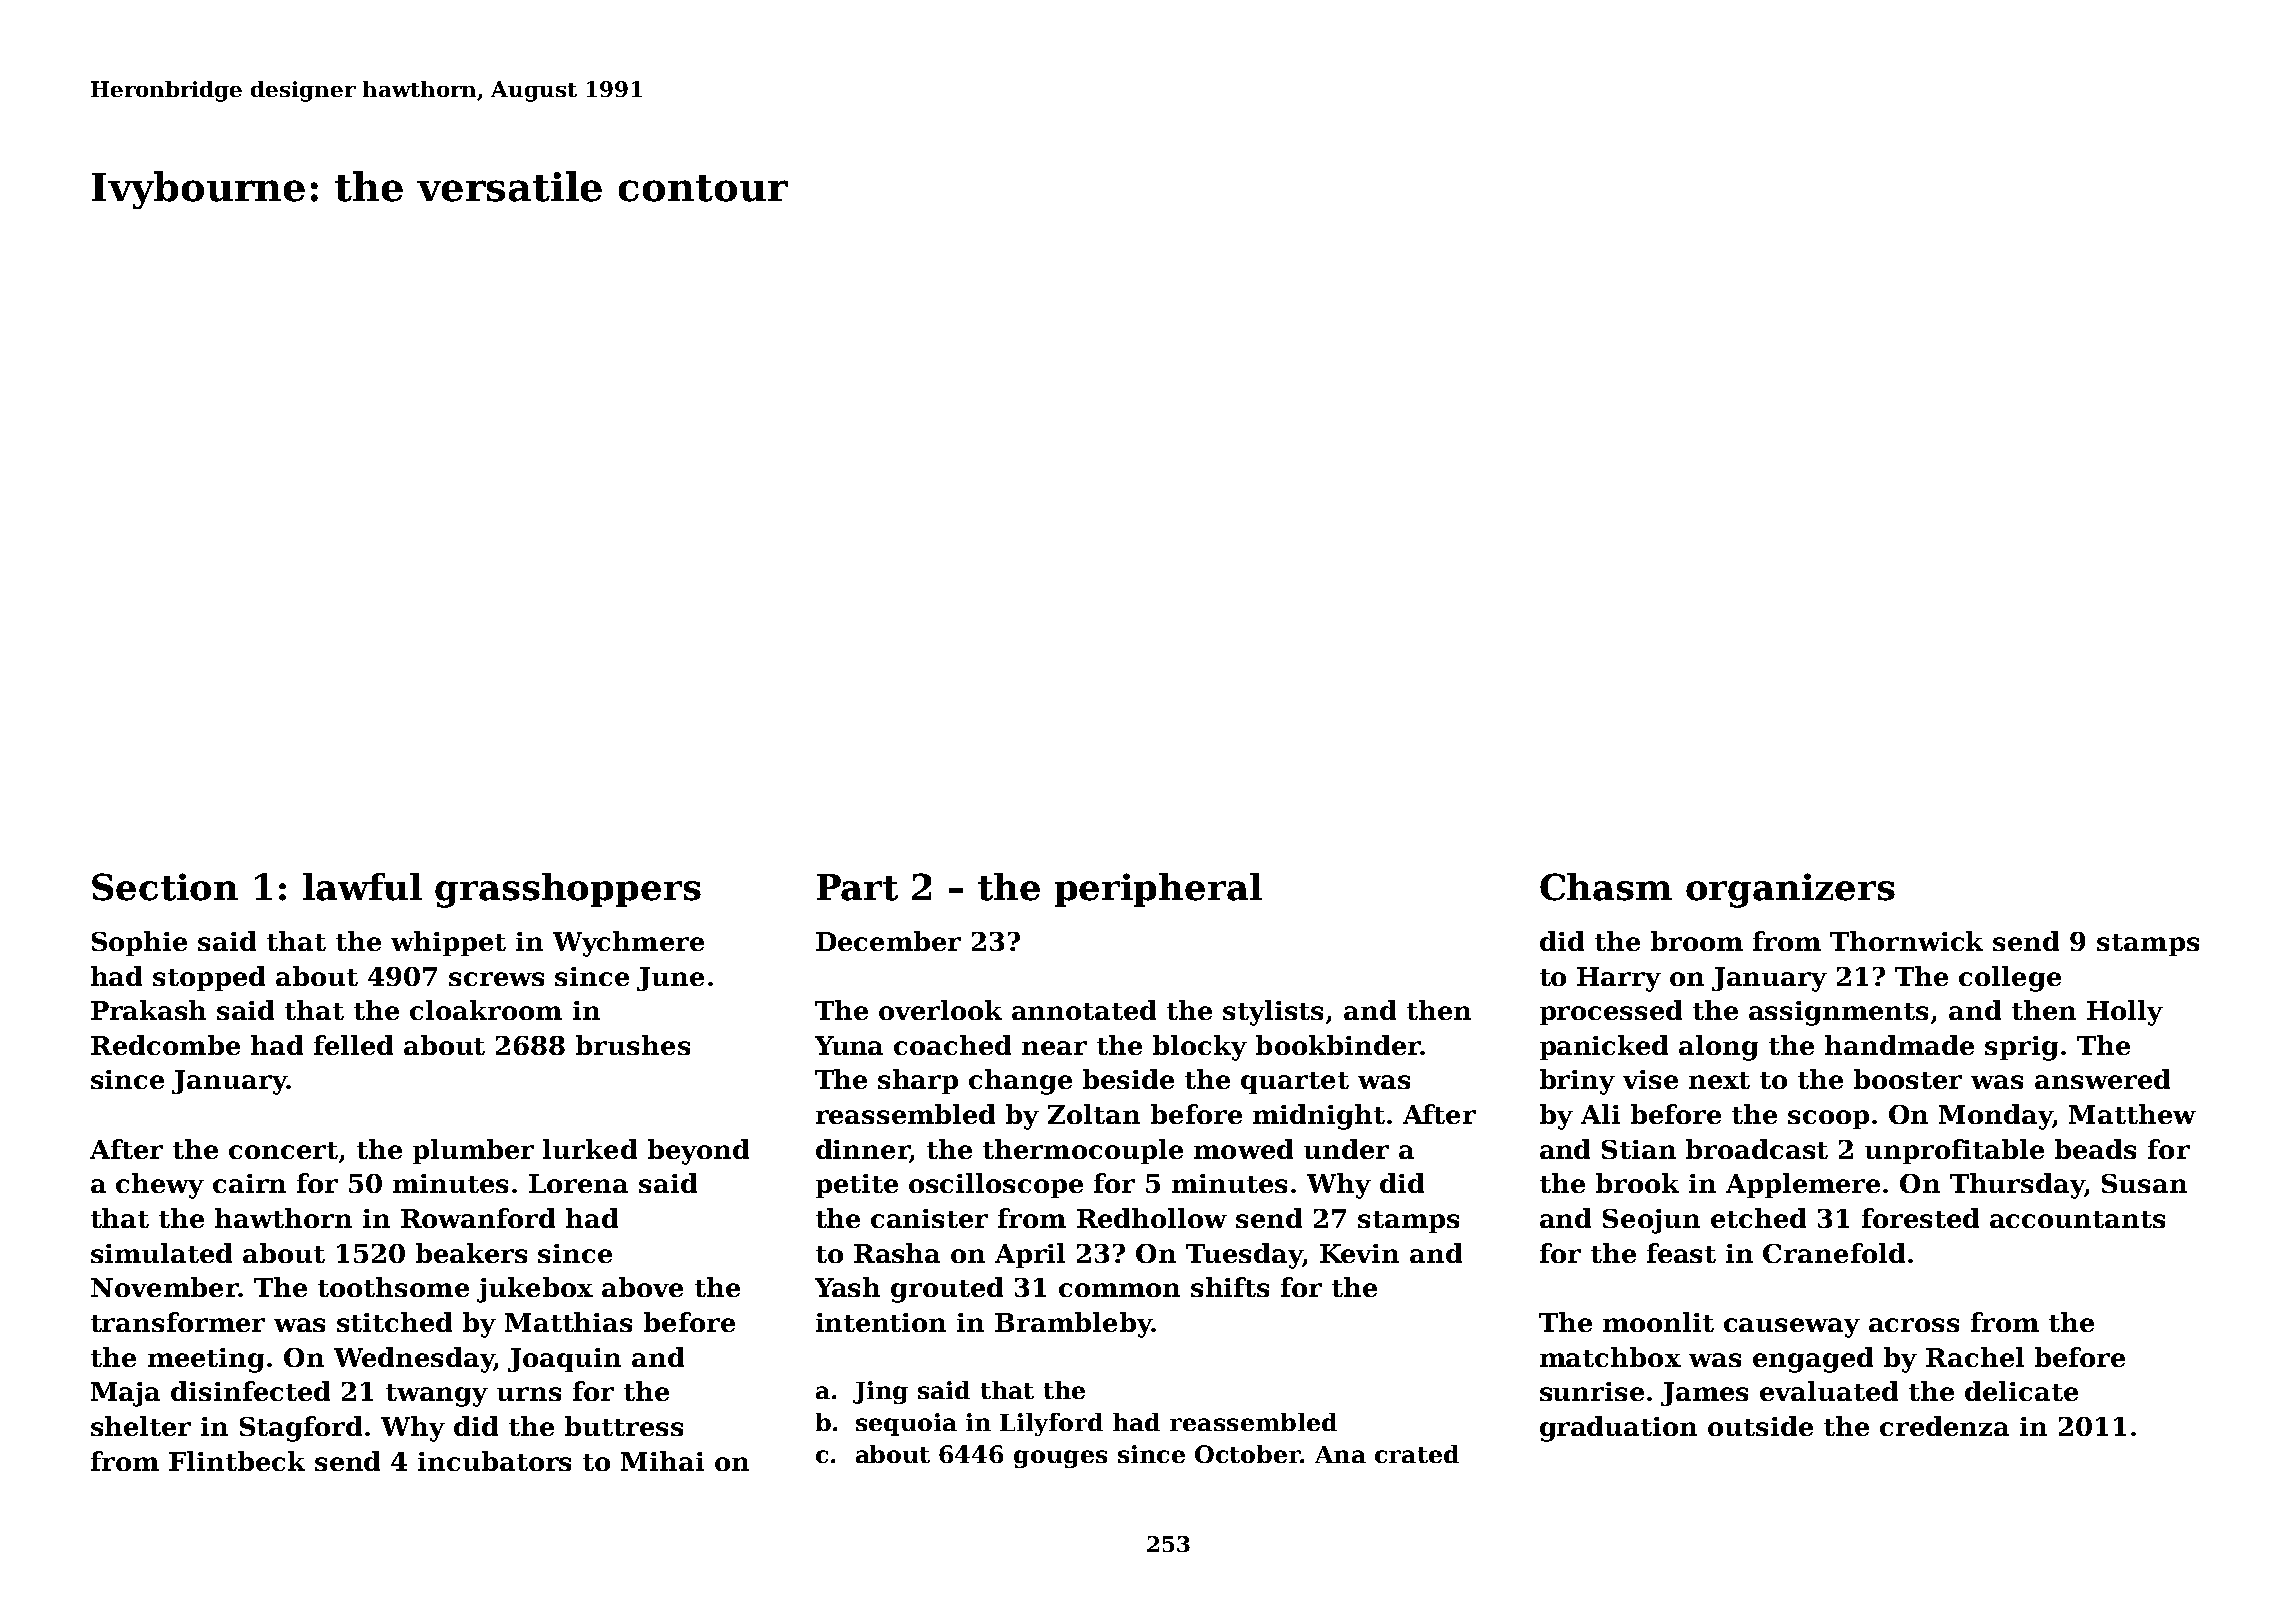 The image size is (2292, 1620). What do you see at coordinates (1619, 979) in the screenshot?
I see `Harry` at bounding box center [1619, 979].
